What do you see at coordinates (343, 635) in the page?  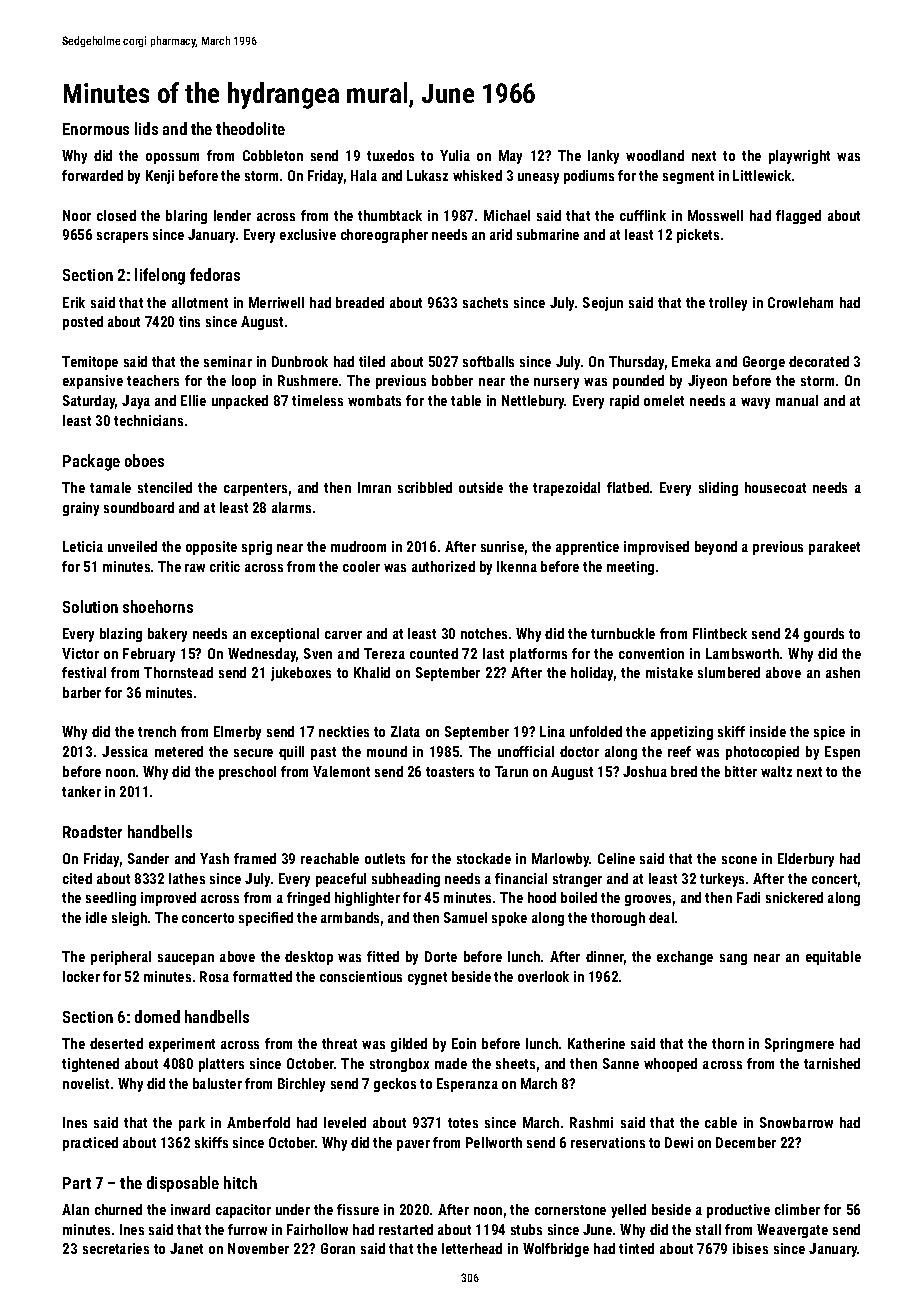 I see `carver` at bounding box center [343, 635].
